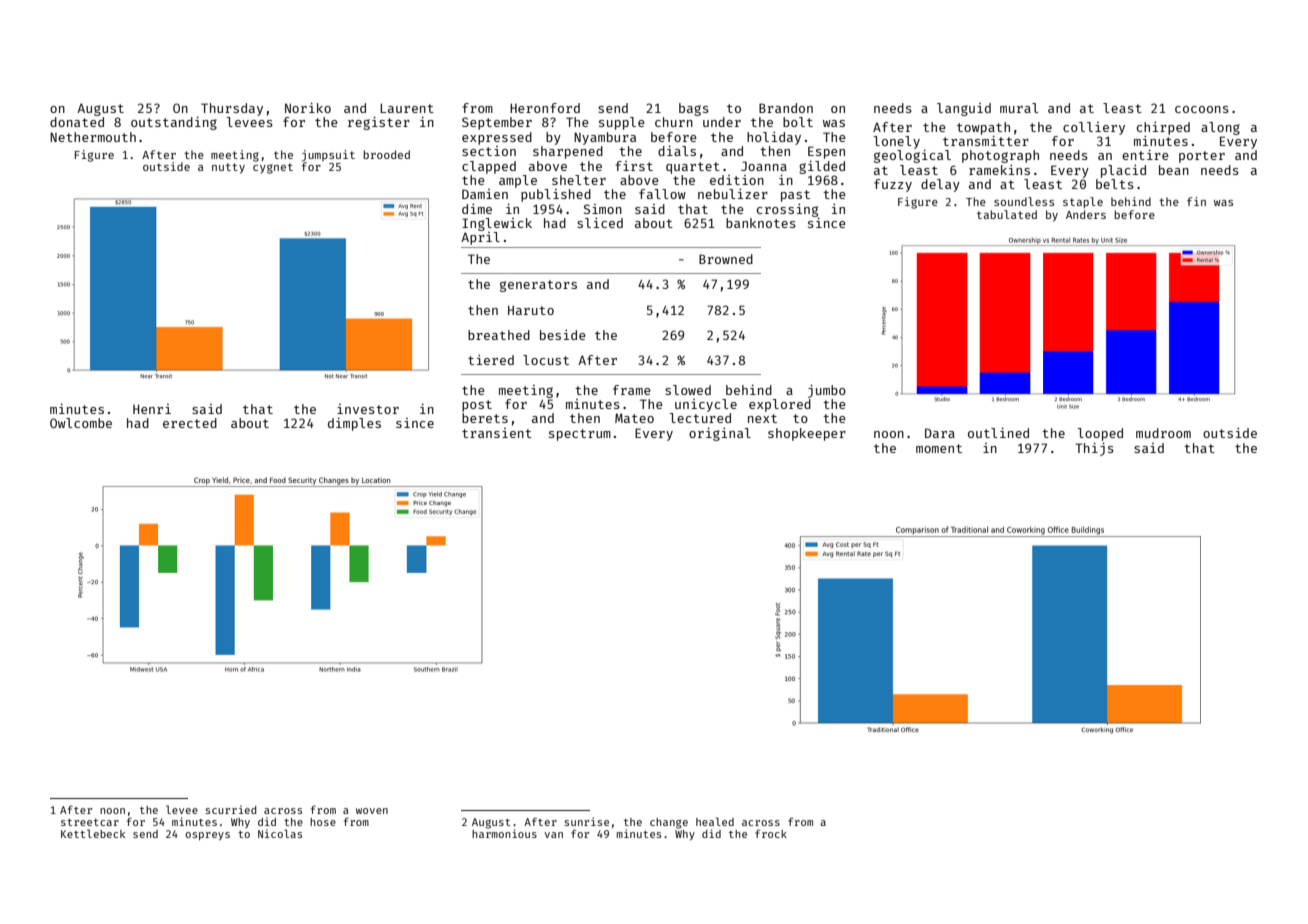 The height and width of the screenshot is (924, 1308). Describe the element at coordinates (771, 833) in the screenshot. I see `frock` at that location.
